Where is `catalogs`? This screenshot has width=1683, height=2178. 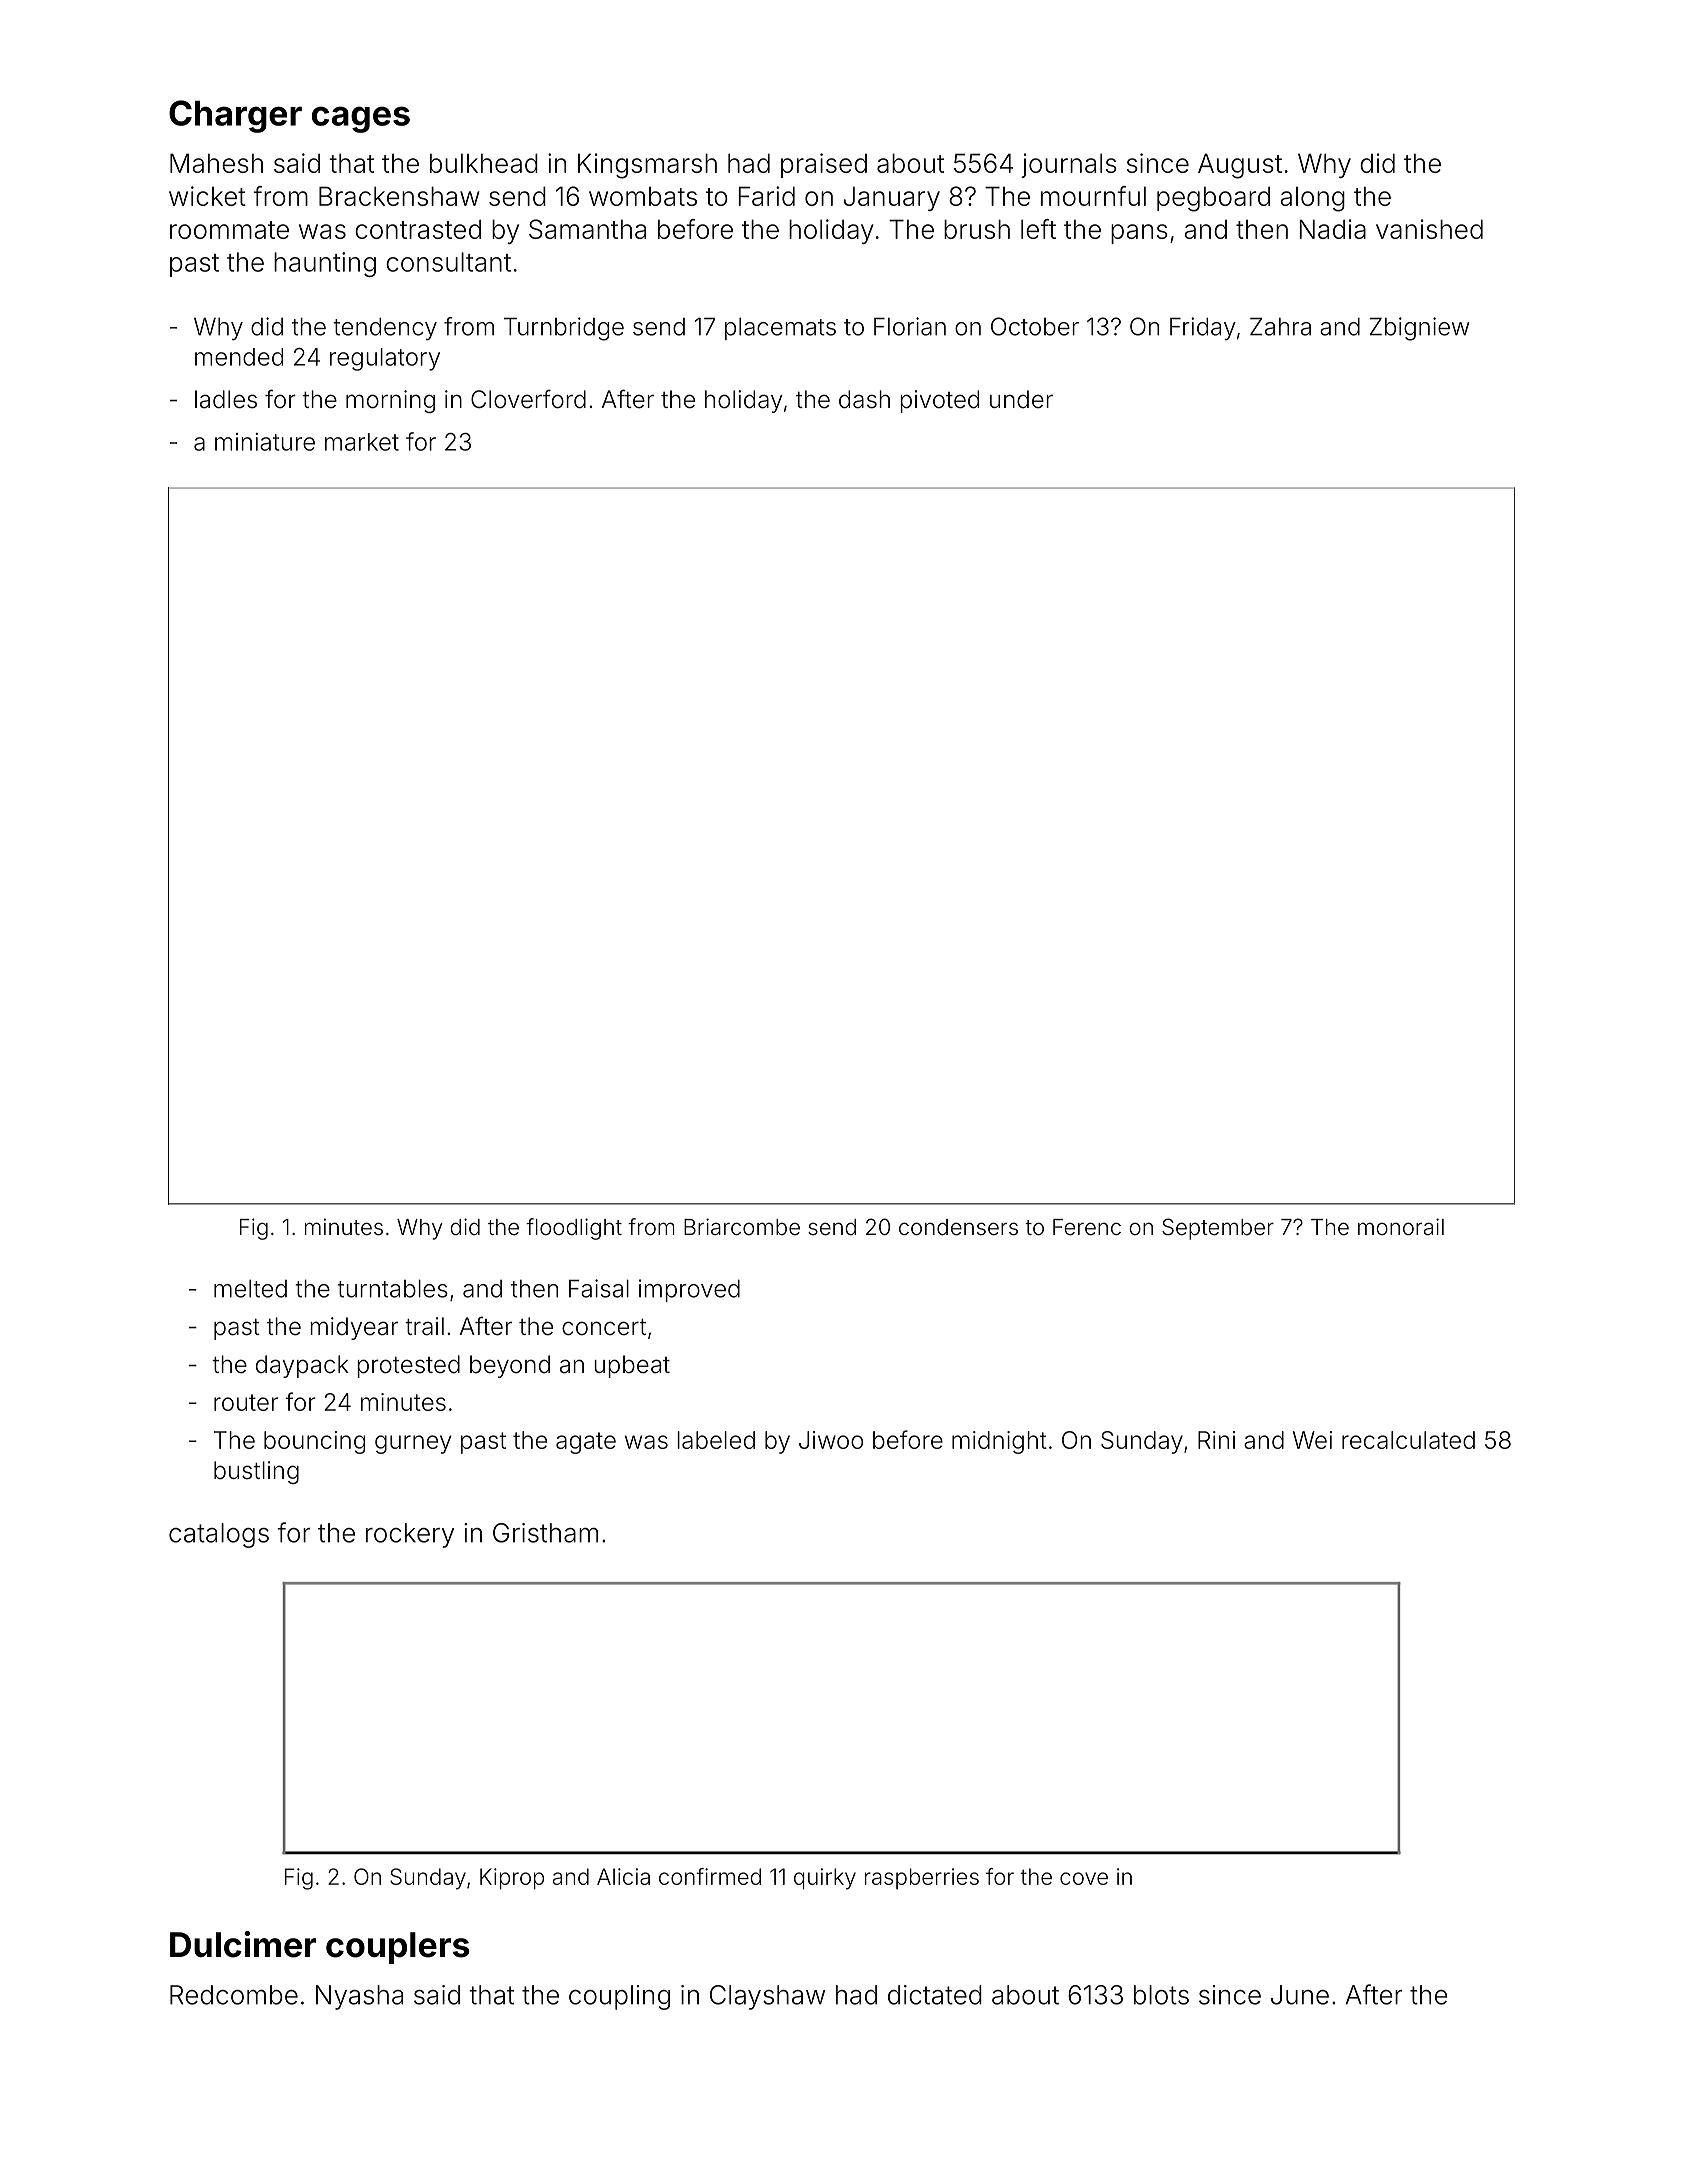 catalogs is located at coordinates (219, 1535).
